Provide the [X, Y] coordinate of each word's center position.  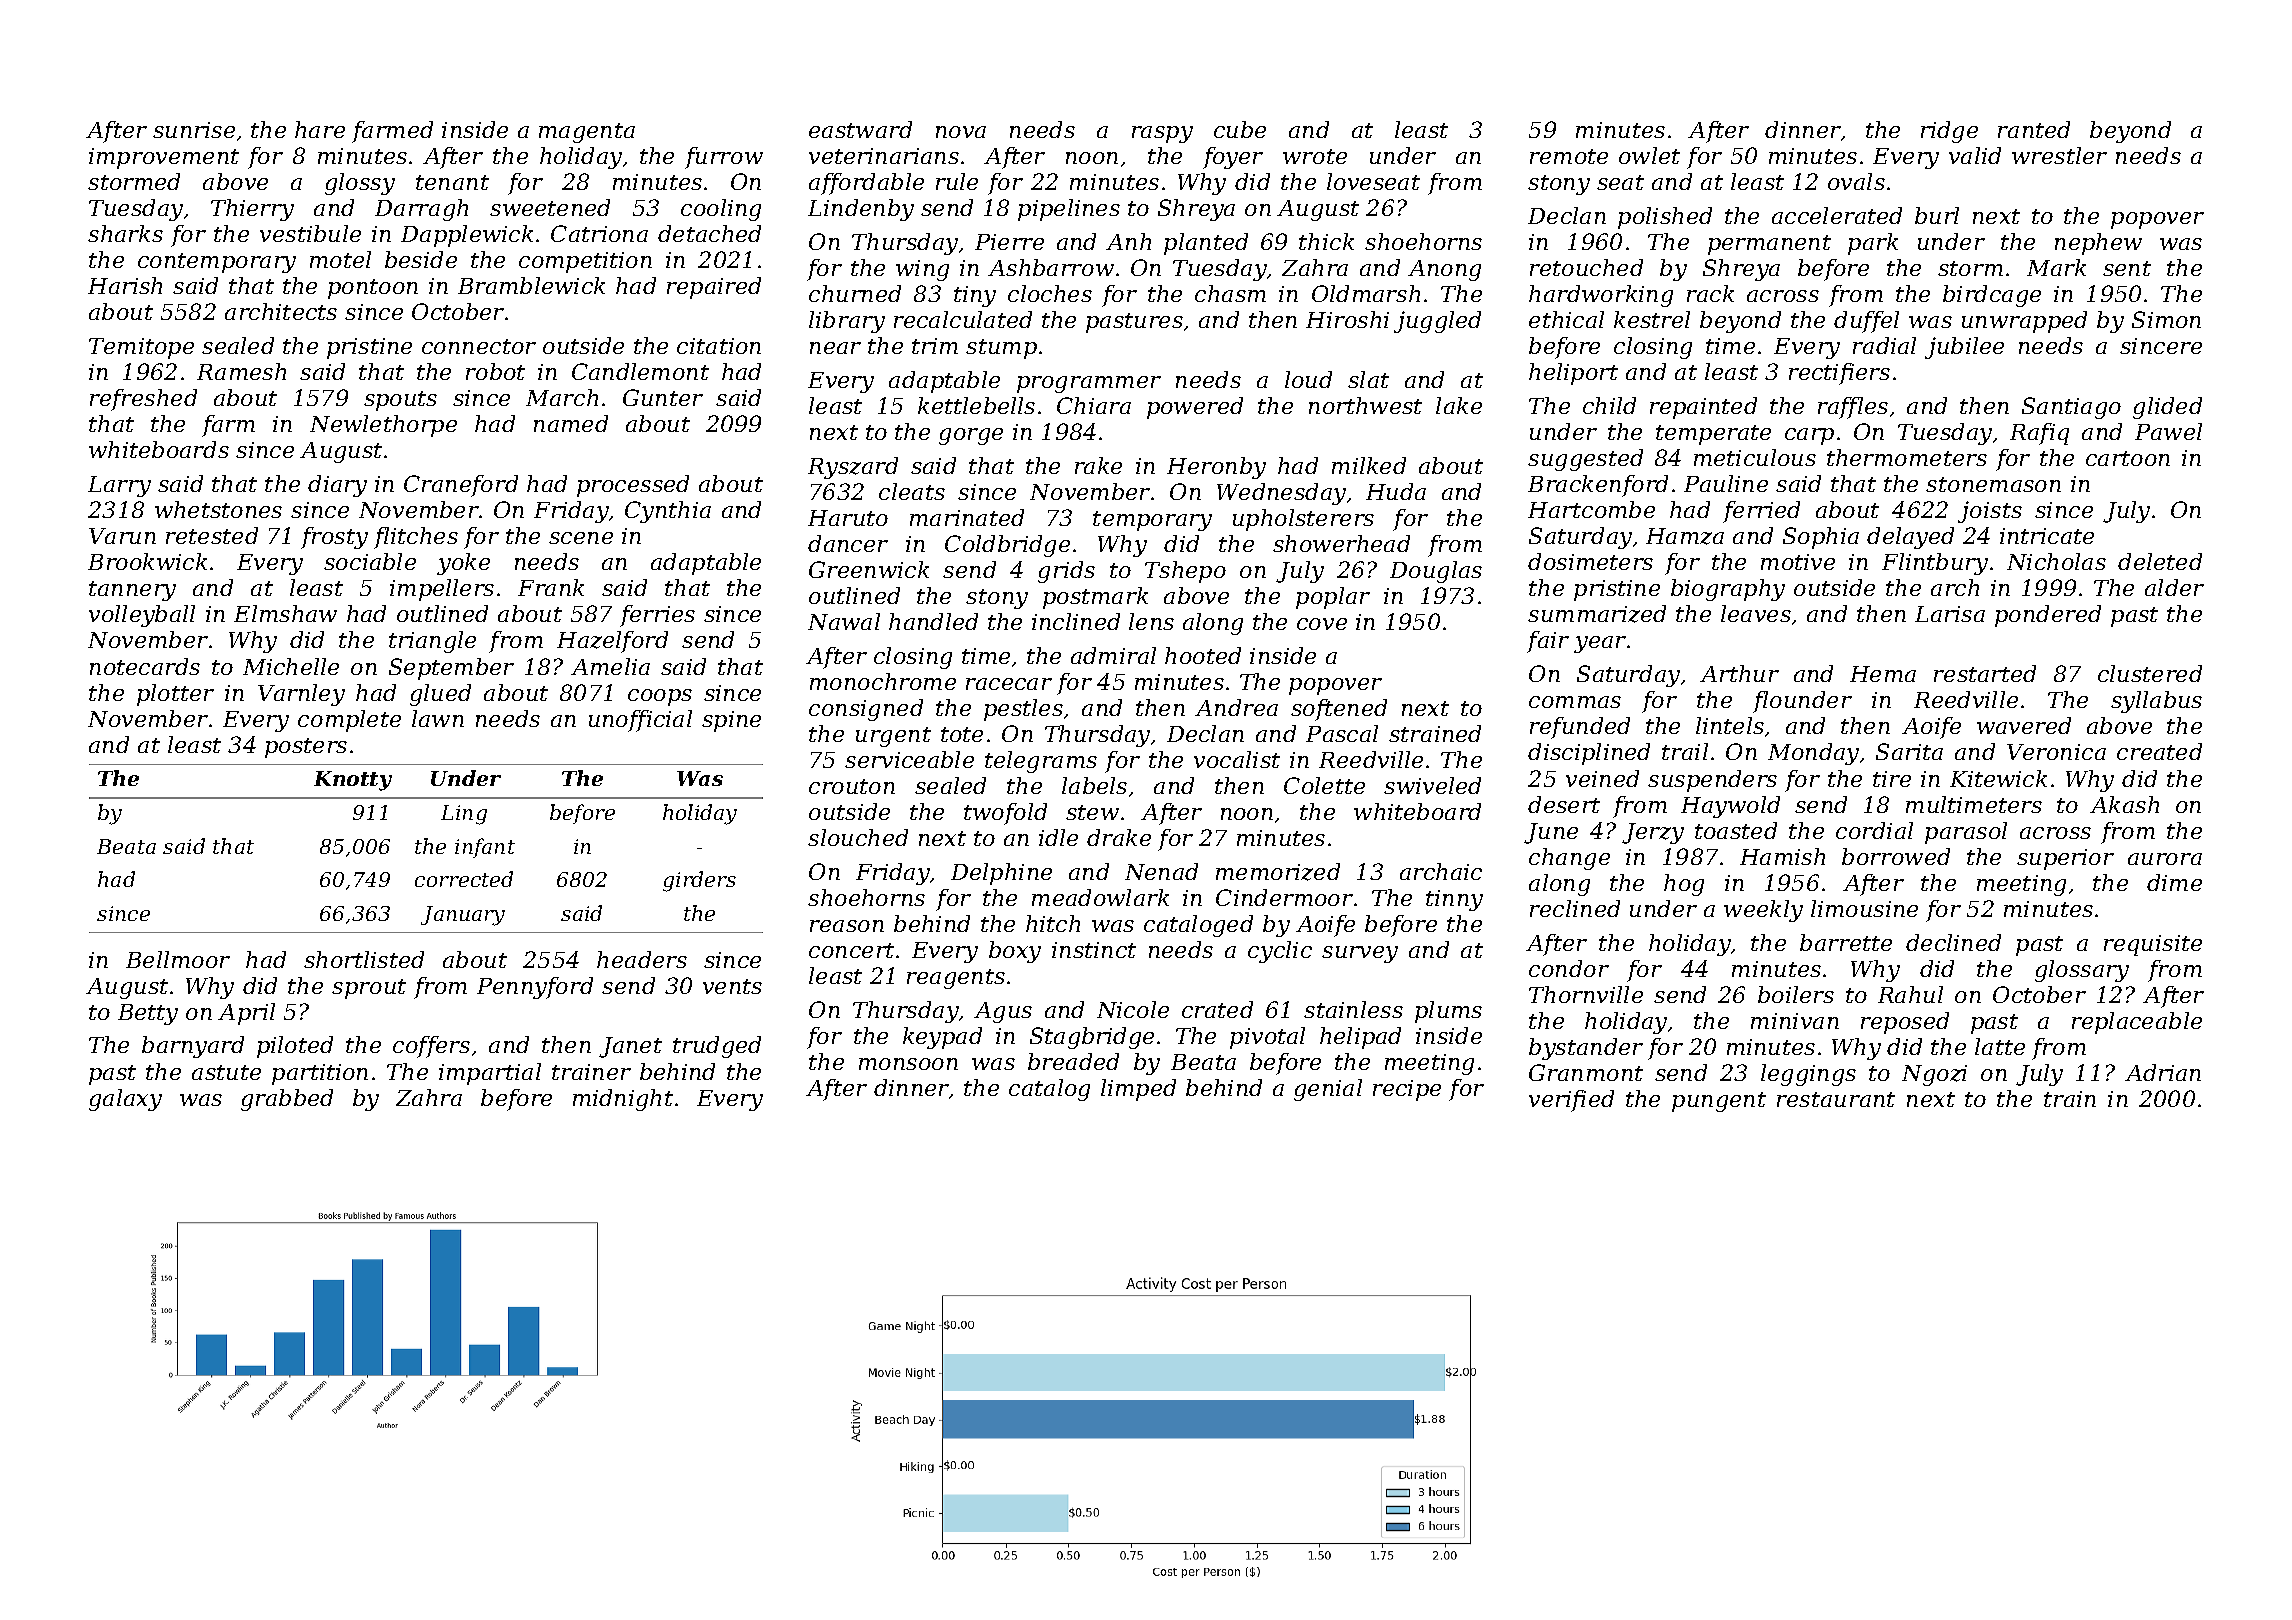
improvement [164, 158]
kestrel [1652, 319]
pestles [1023, 710]
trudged [717, 1047]
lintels [1730, 725]
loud [1308, 379]
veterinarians [884, 156]
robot [495, 371]
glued [440, 695]
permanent [1769, 245]
